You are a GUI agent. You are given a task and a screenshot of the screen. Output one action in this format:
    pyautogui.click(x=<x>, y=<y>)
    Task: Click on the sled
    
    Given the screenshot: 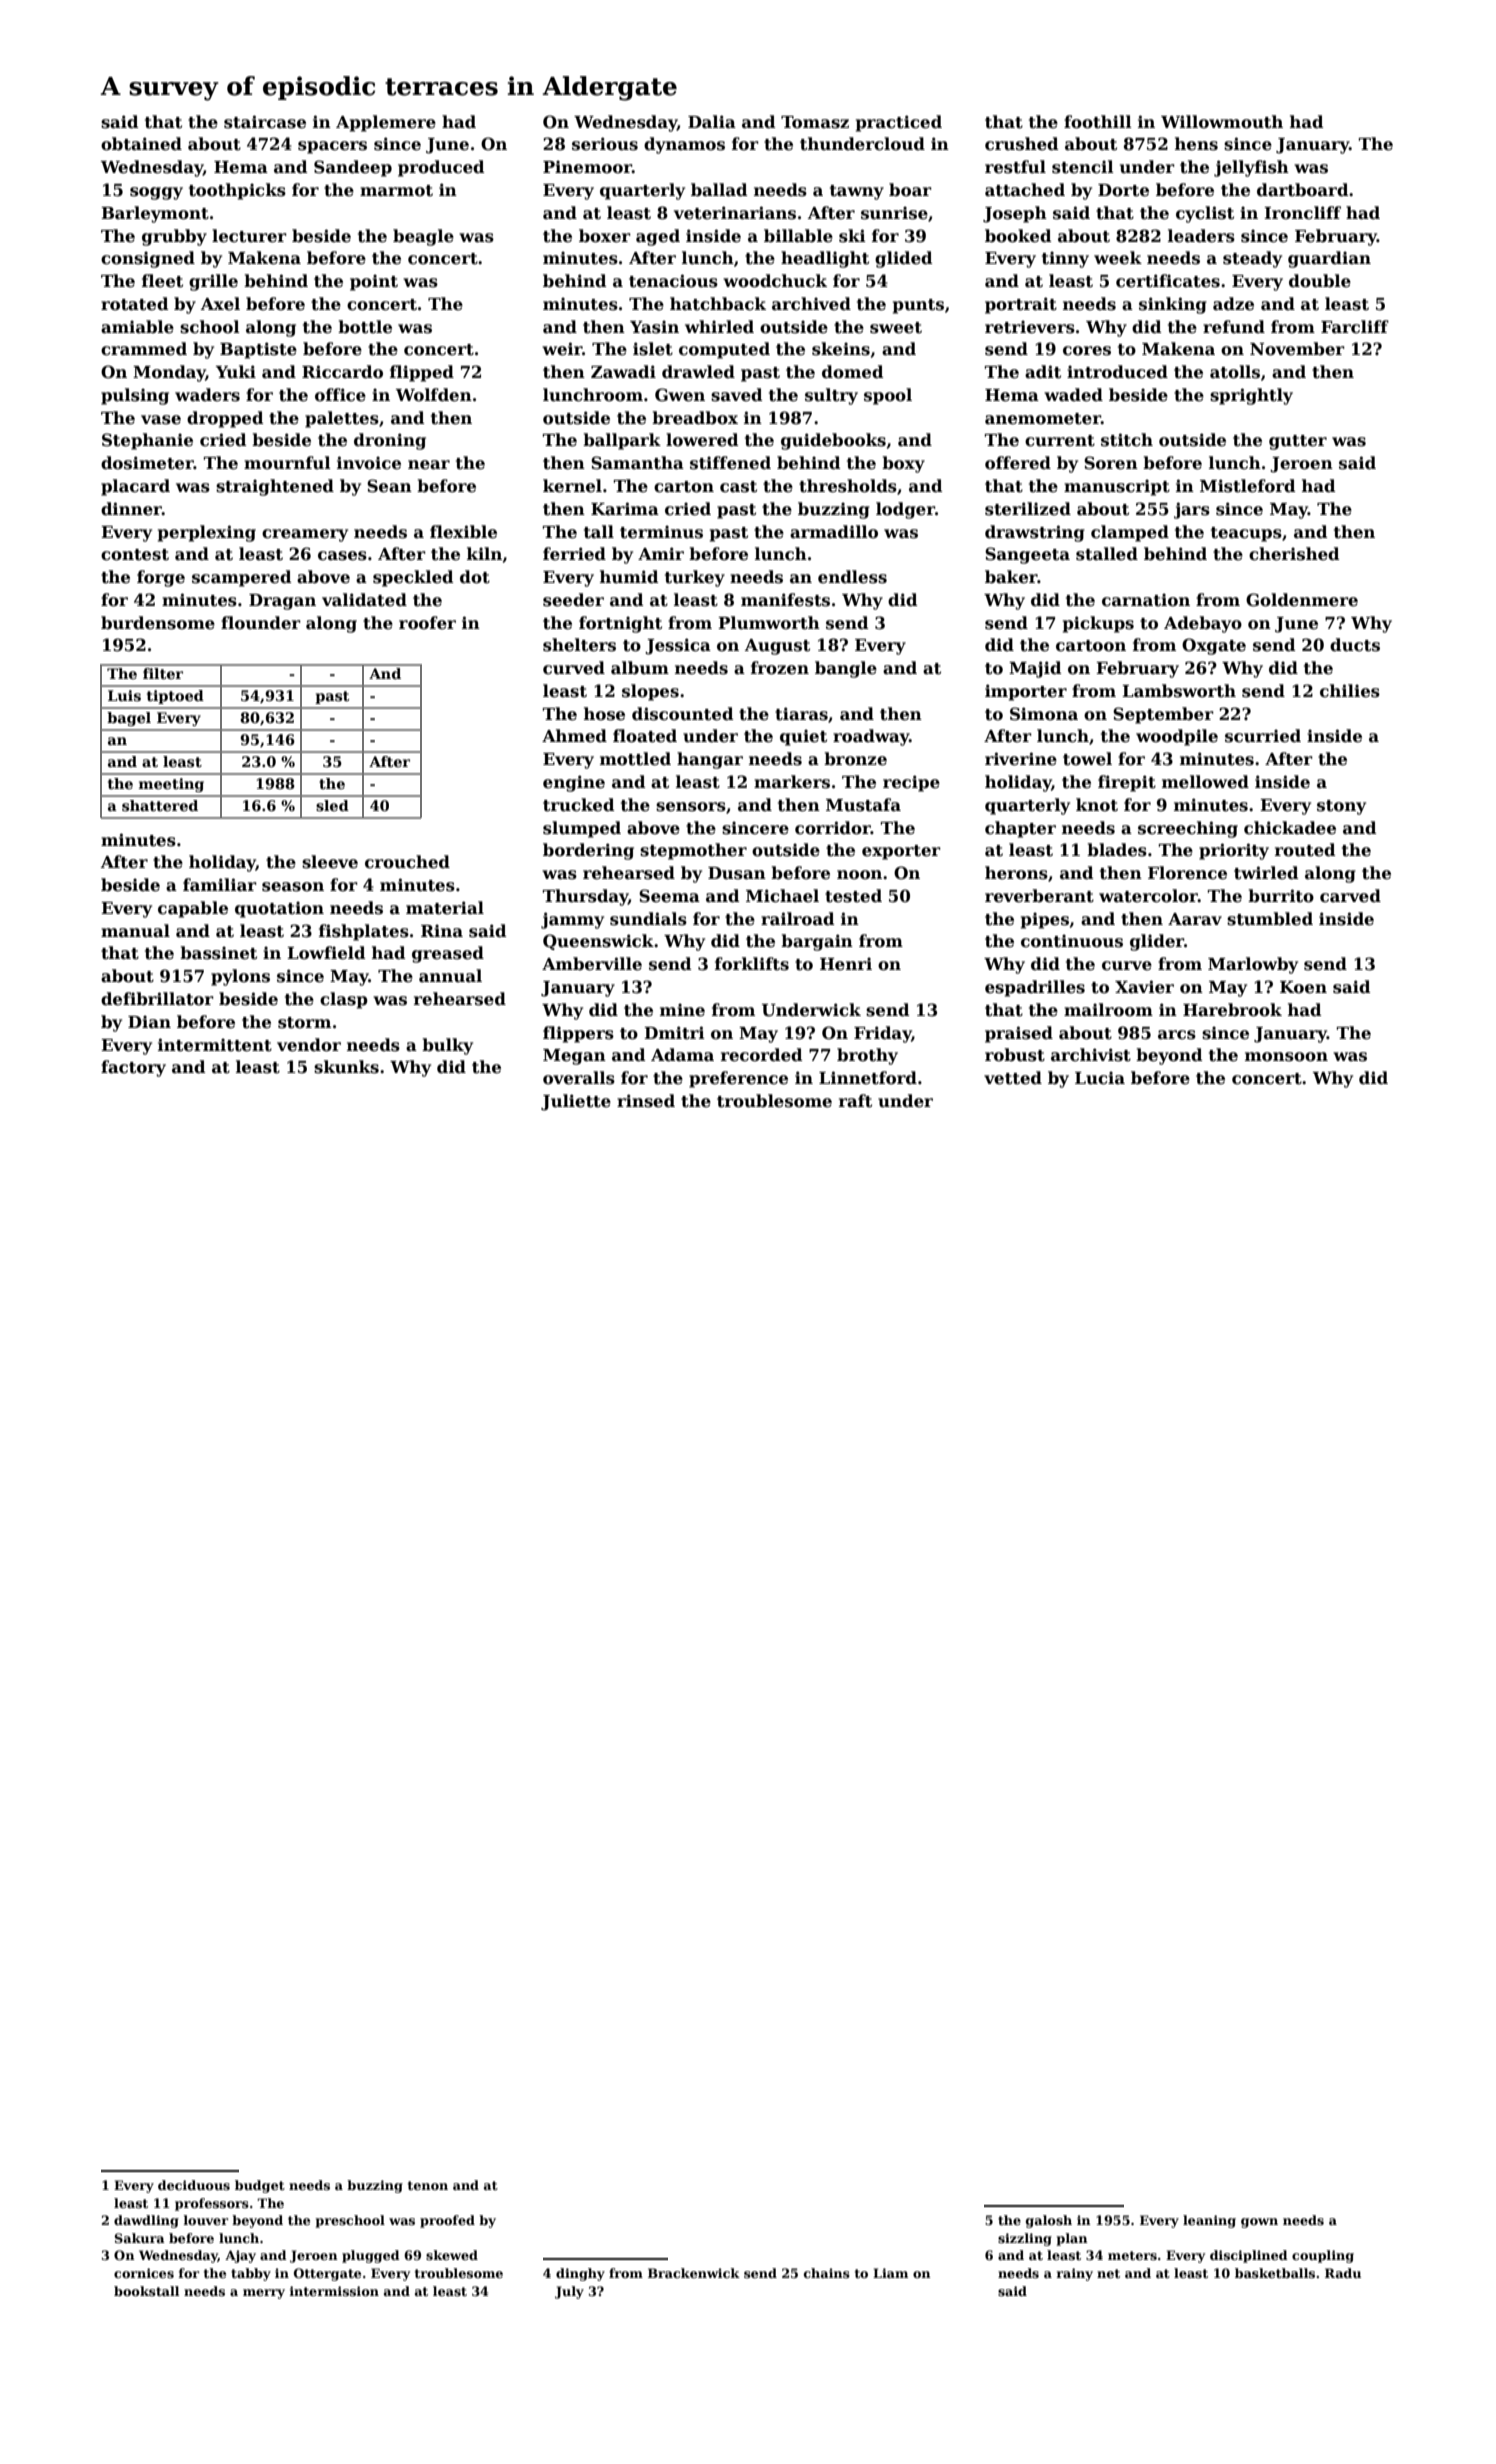 What is the action you would take?
    pyautogui.click(x=332, y=805)
